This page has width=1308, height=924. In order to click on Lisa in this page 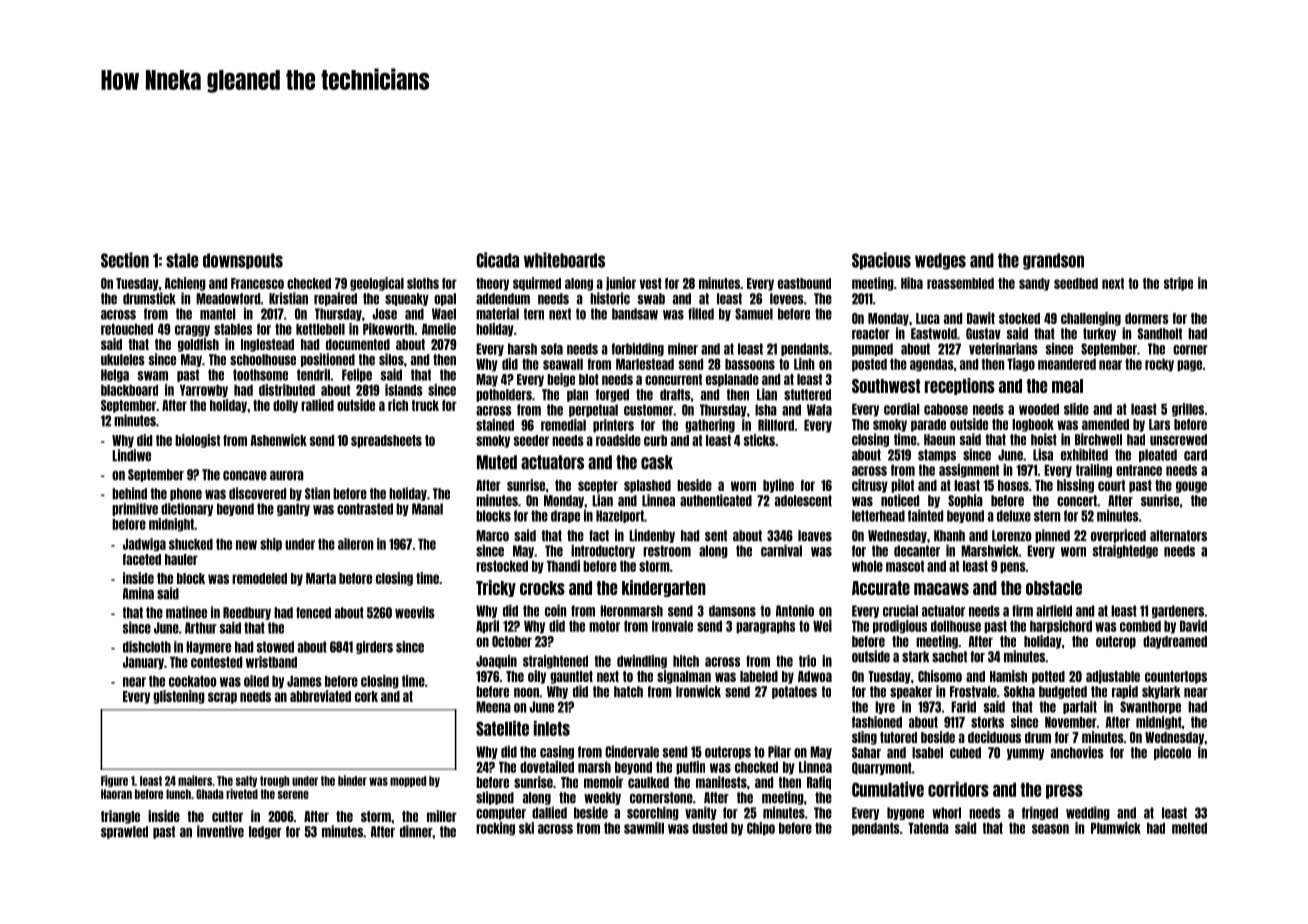, I will do `click(1043, 454)`.
